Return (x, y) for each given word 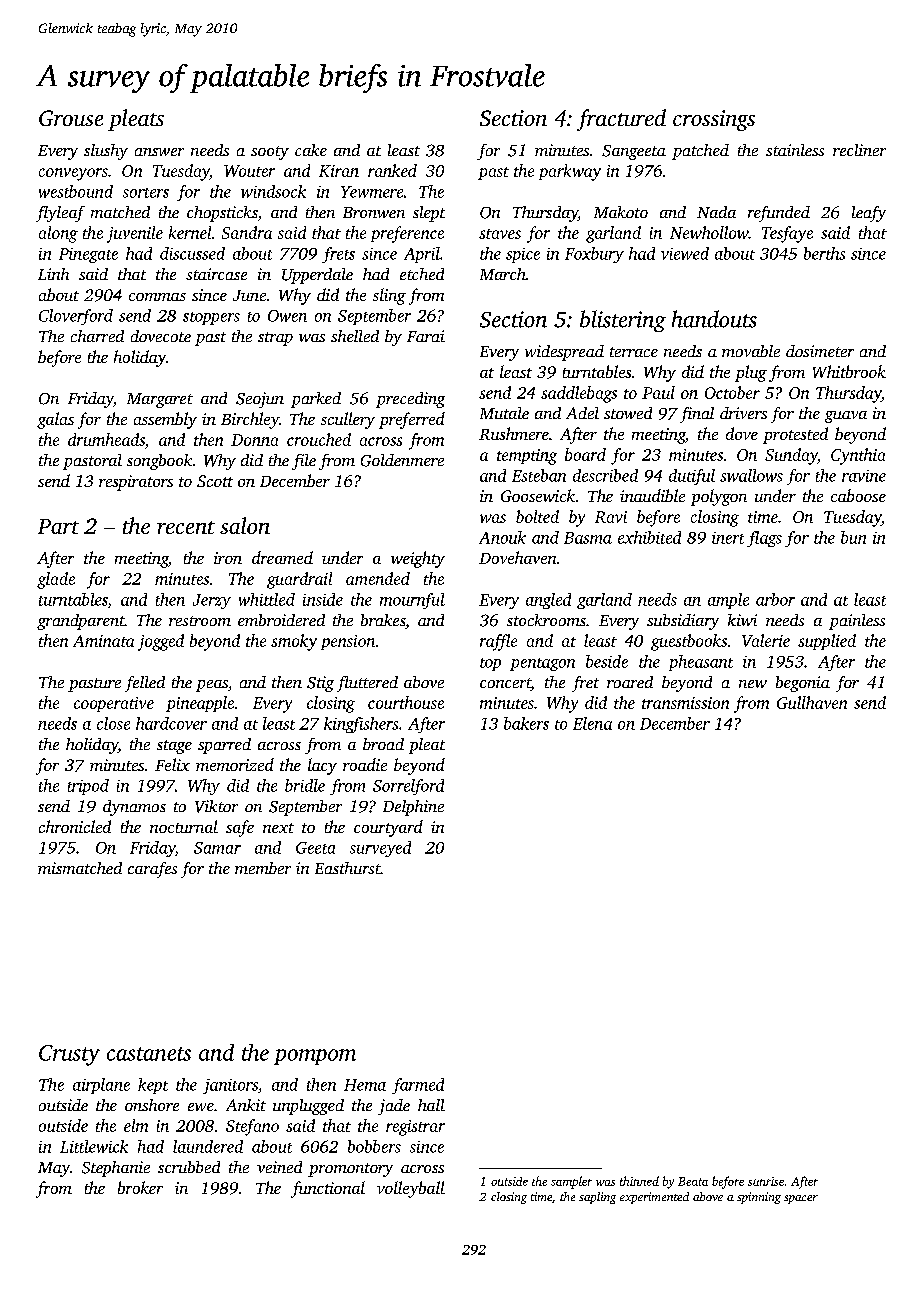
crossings (714, 120)
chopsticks (222, 214)
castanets (149, 1054)
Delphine (413, 808)
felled (145, 684)
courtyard (388, 828)
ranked (392, 170)
